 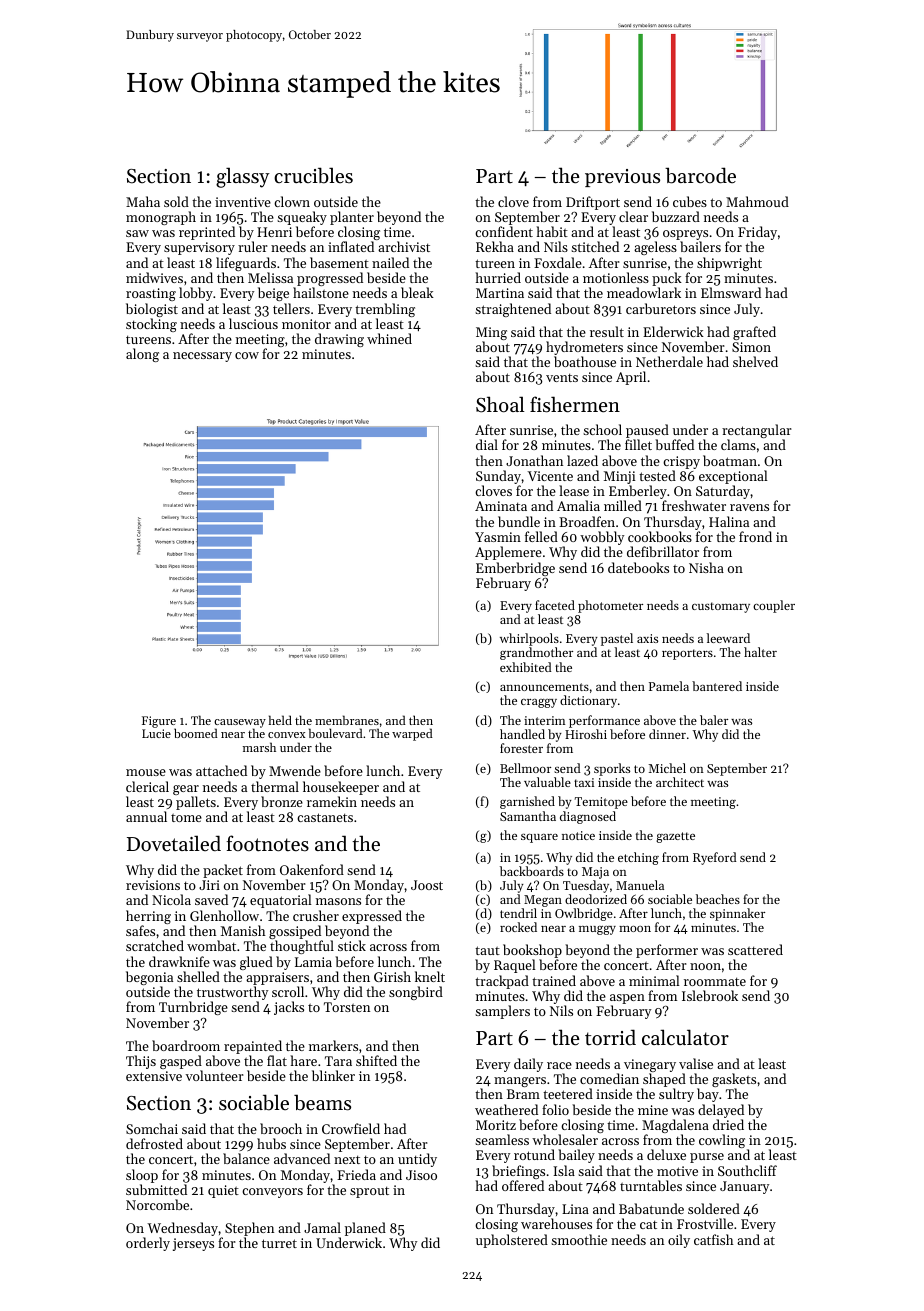 I want to click on upholstered, so click(x=512, y=1241).
